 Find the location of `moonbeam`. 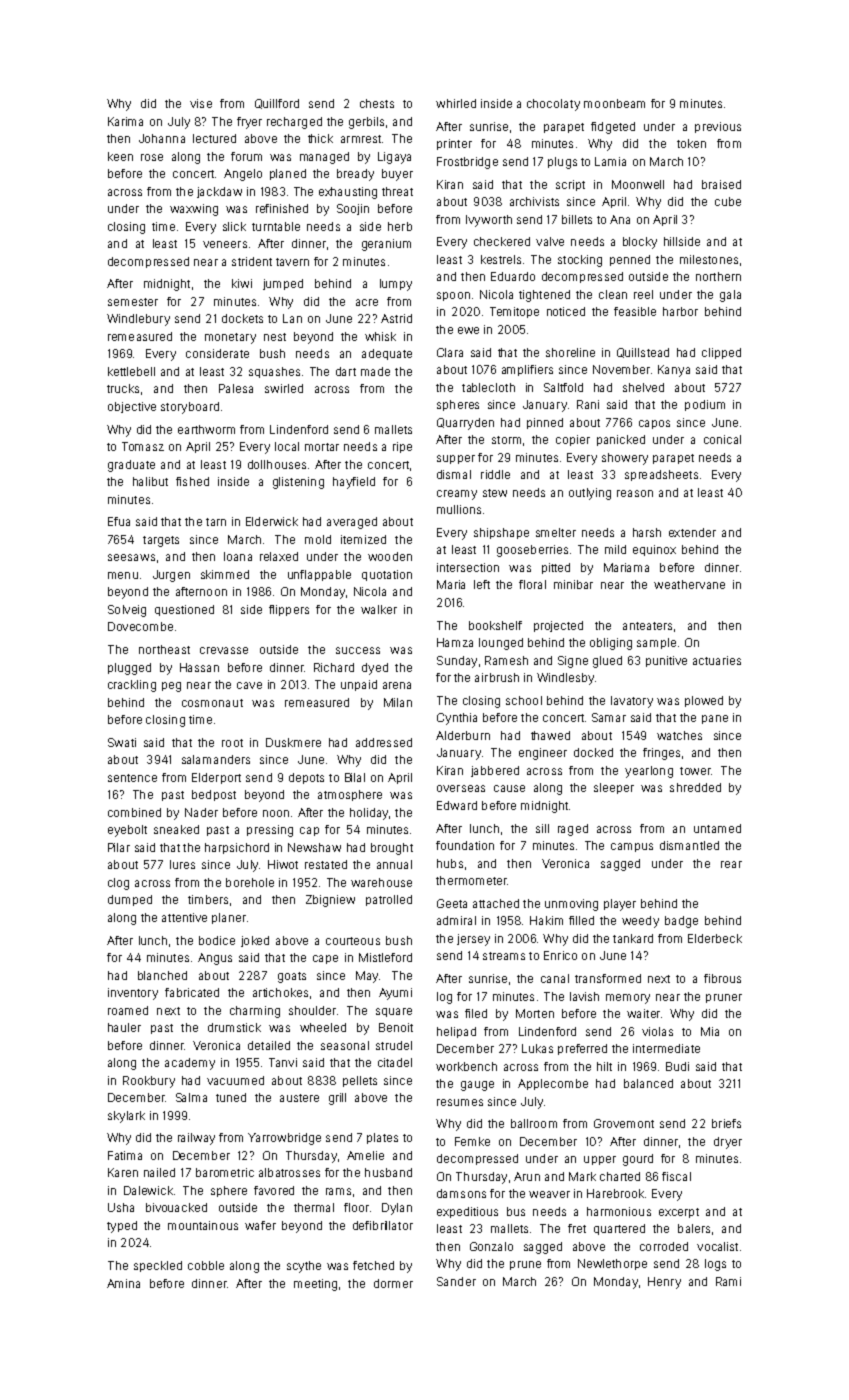

moonbeam is located at coordinates (614, 103).
